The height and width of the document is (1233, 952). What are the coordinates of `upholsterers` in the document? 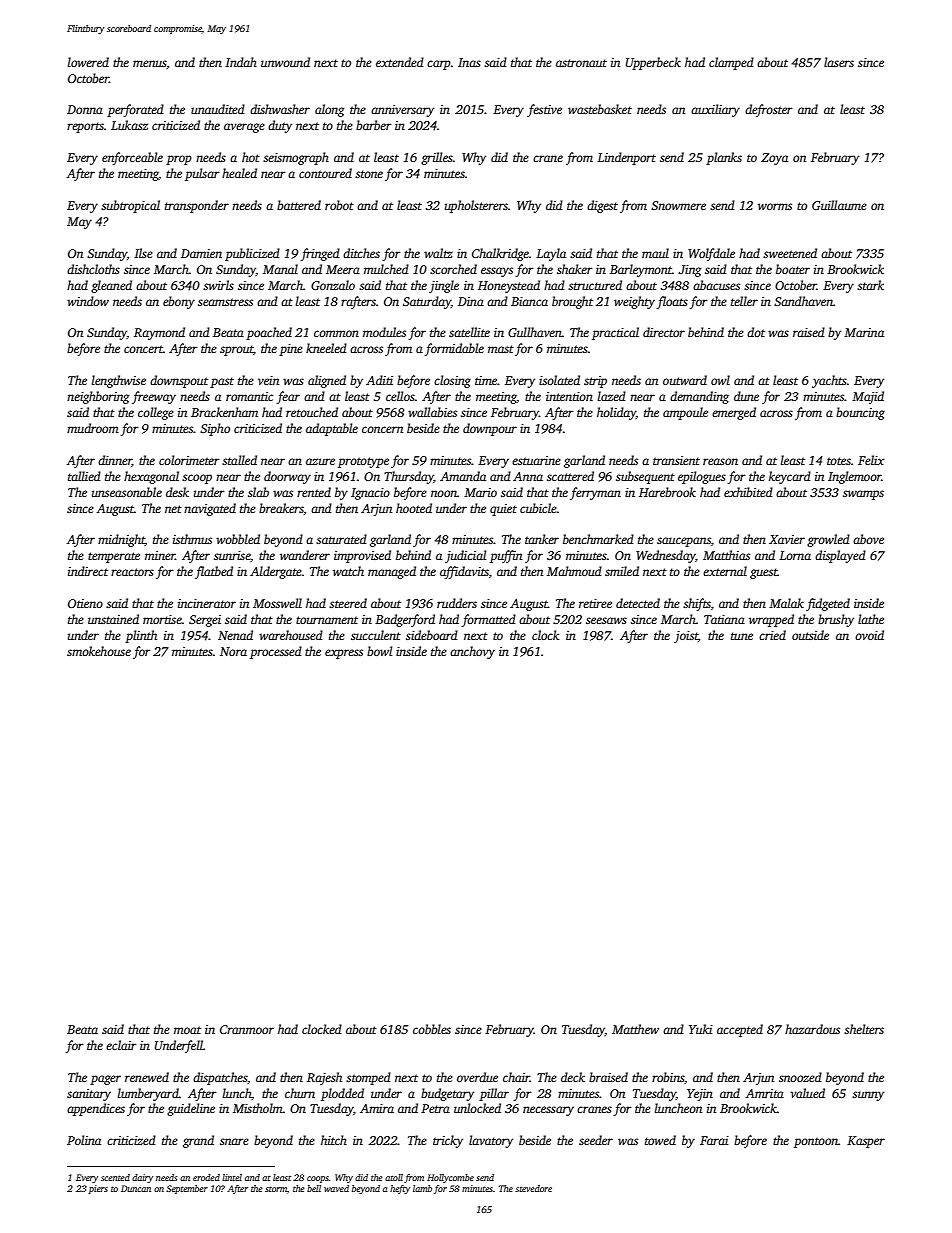 It's located at (476, 206).
